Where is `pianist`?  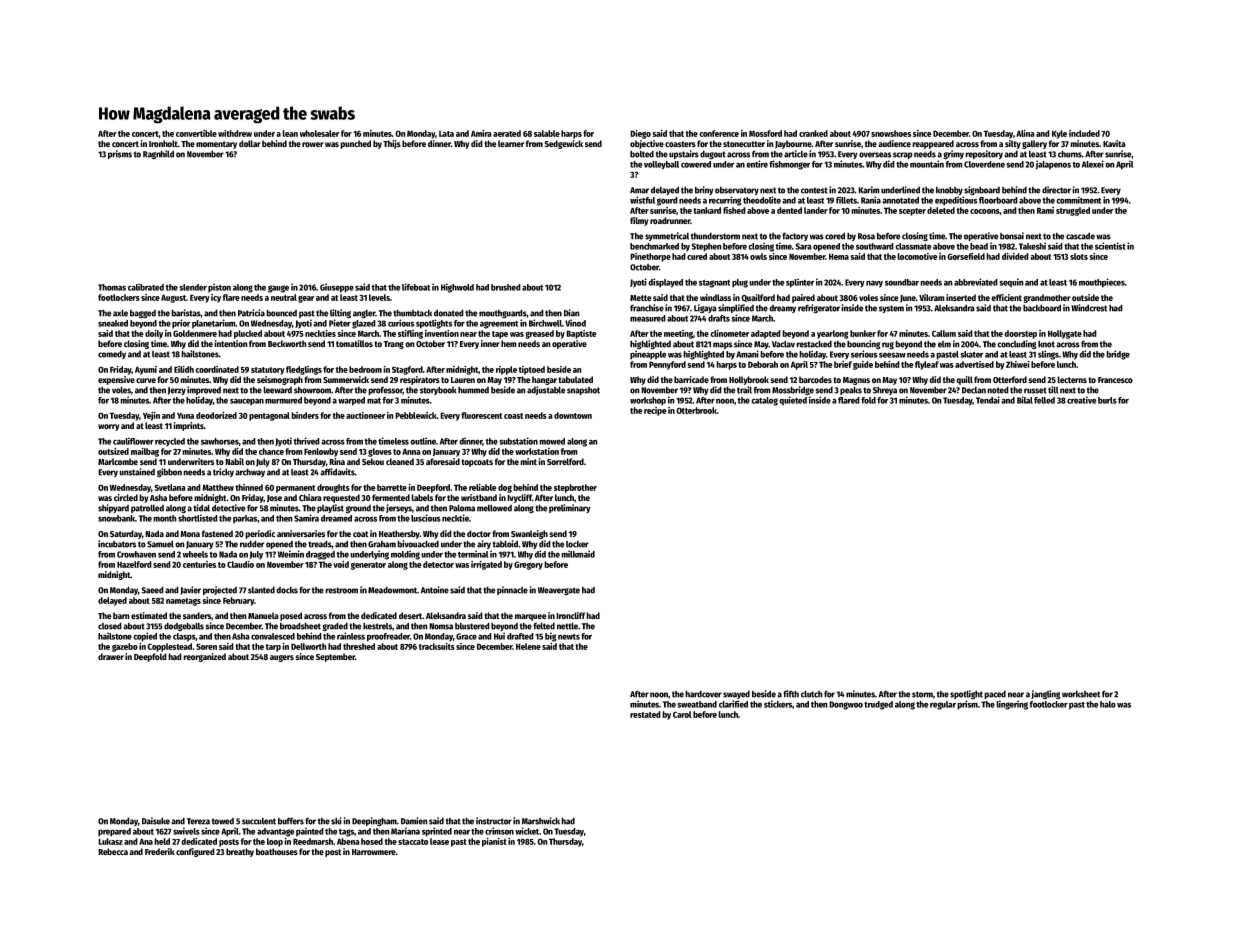 pianist is located at coordinates (494, 842).
